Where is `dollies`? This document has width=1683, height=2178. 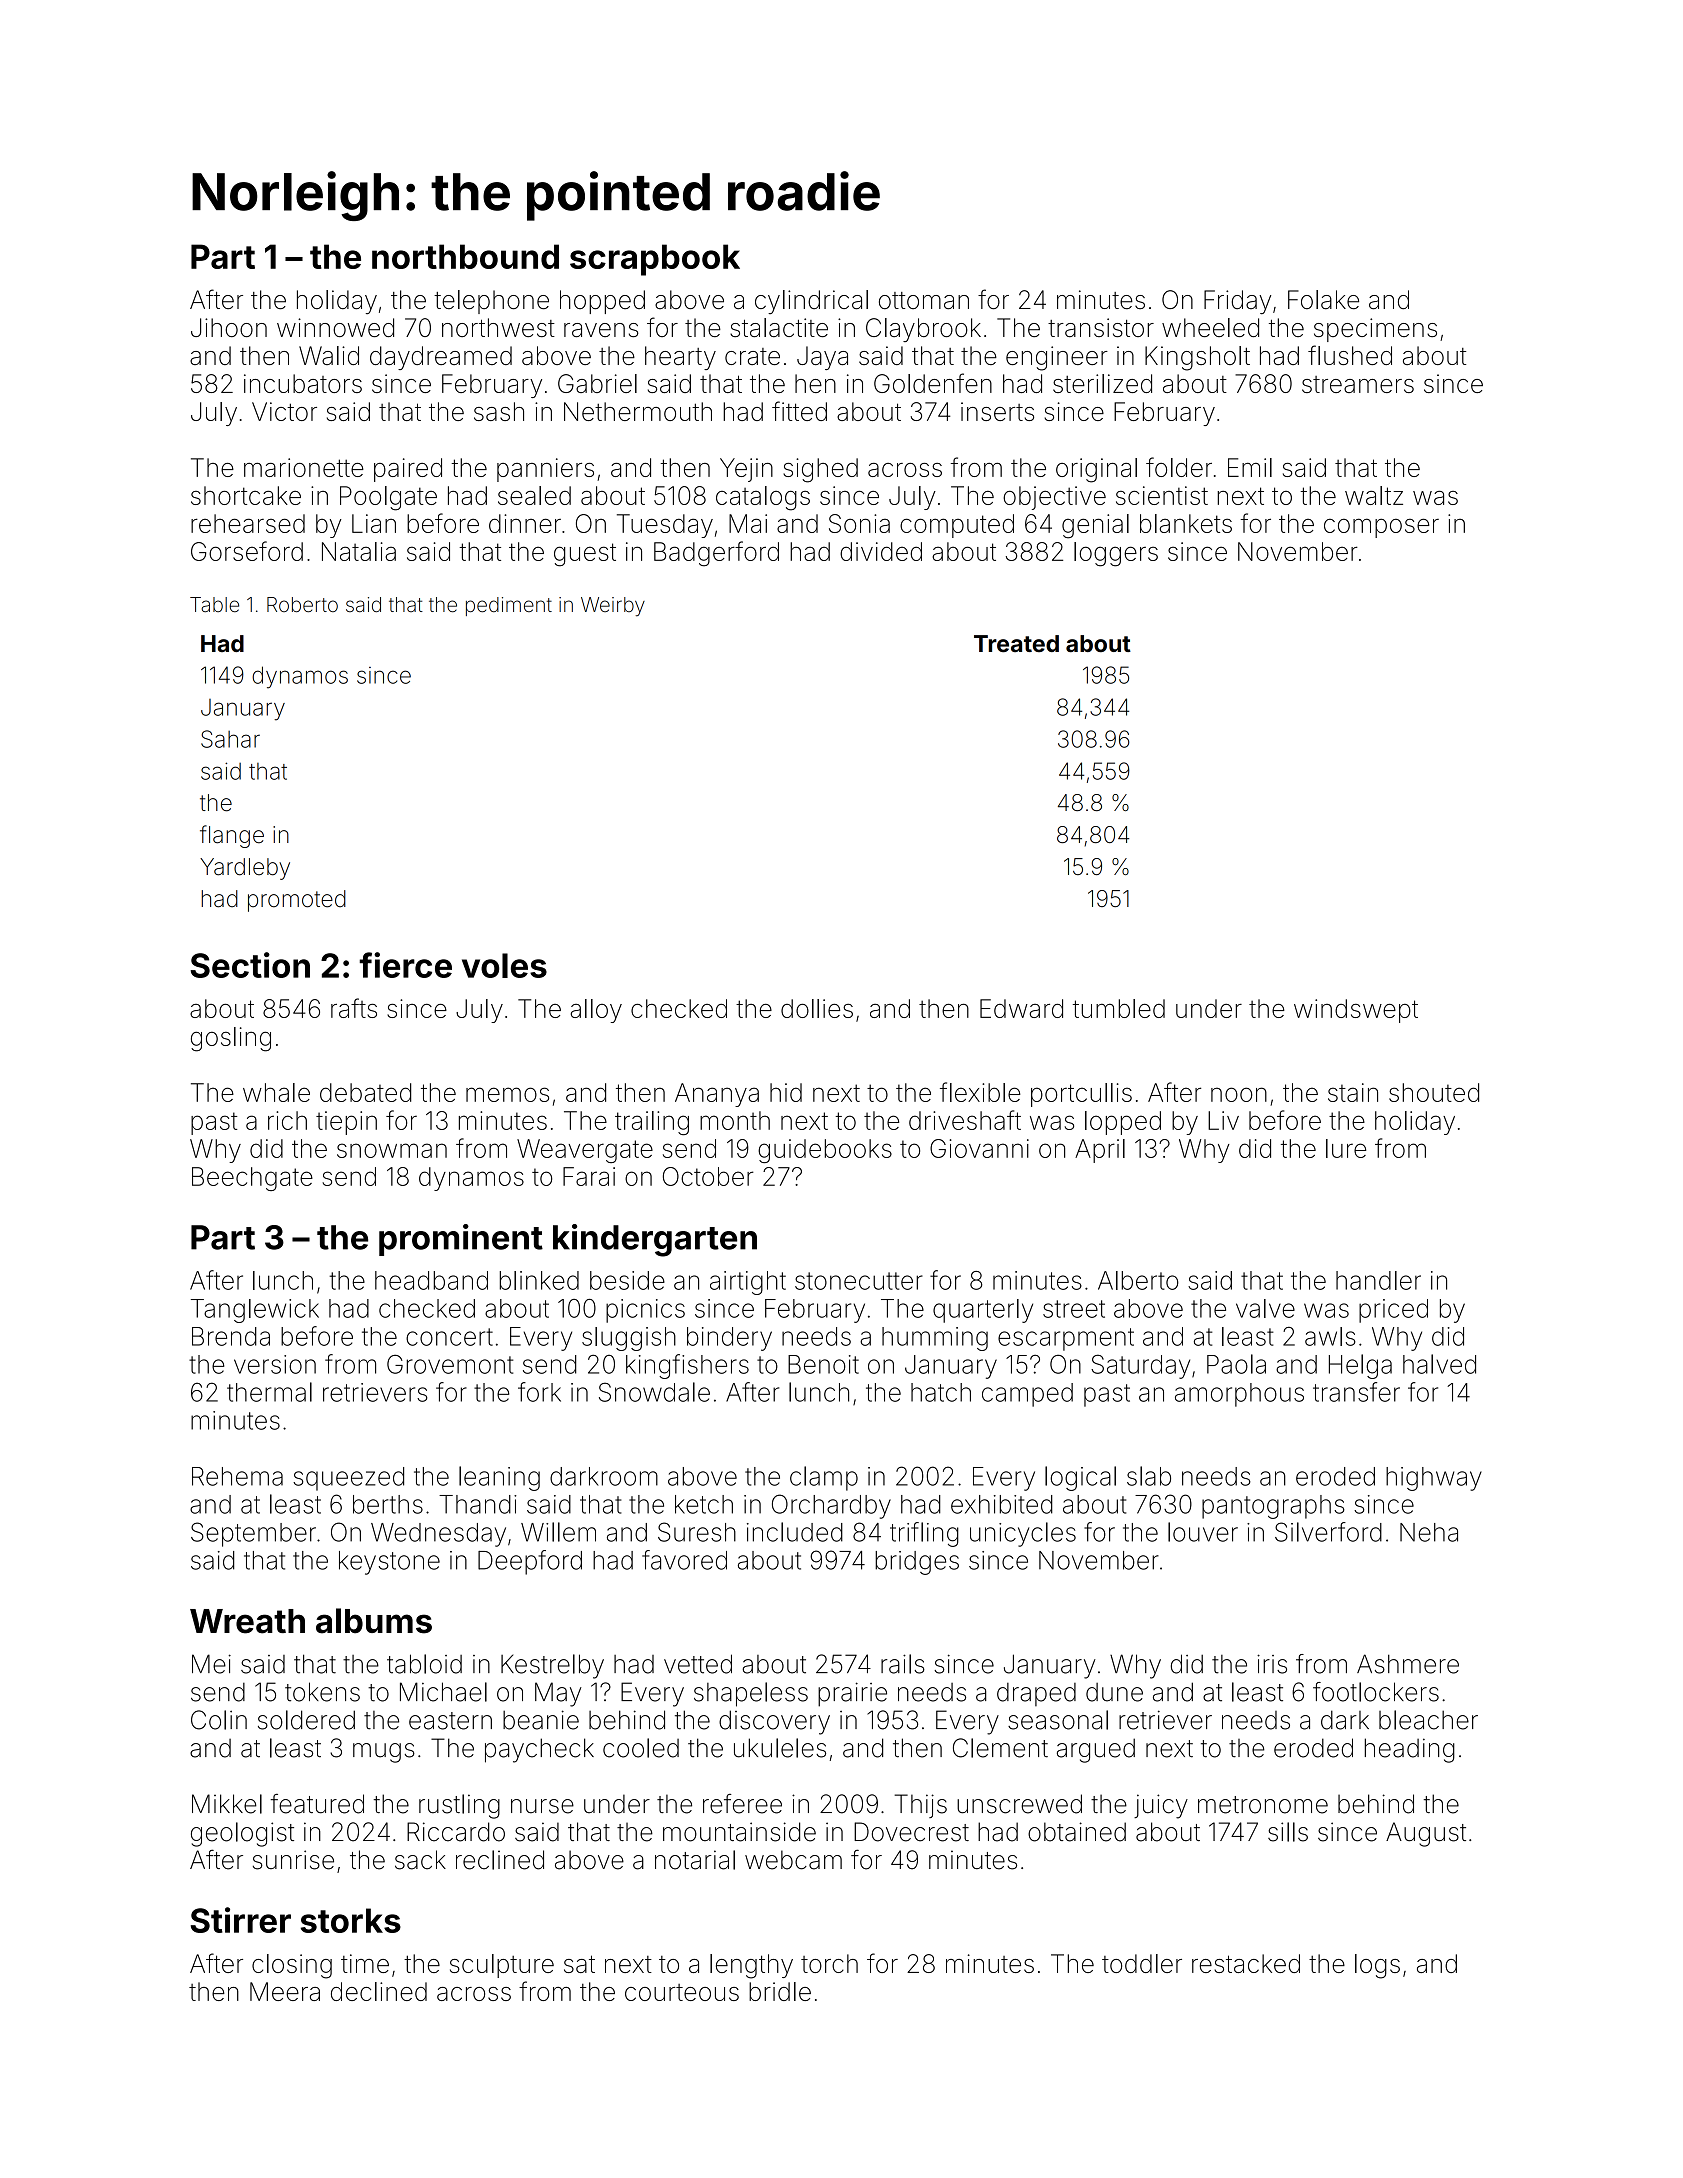 dollies is located at coordinates (817, 1008).
